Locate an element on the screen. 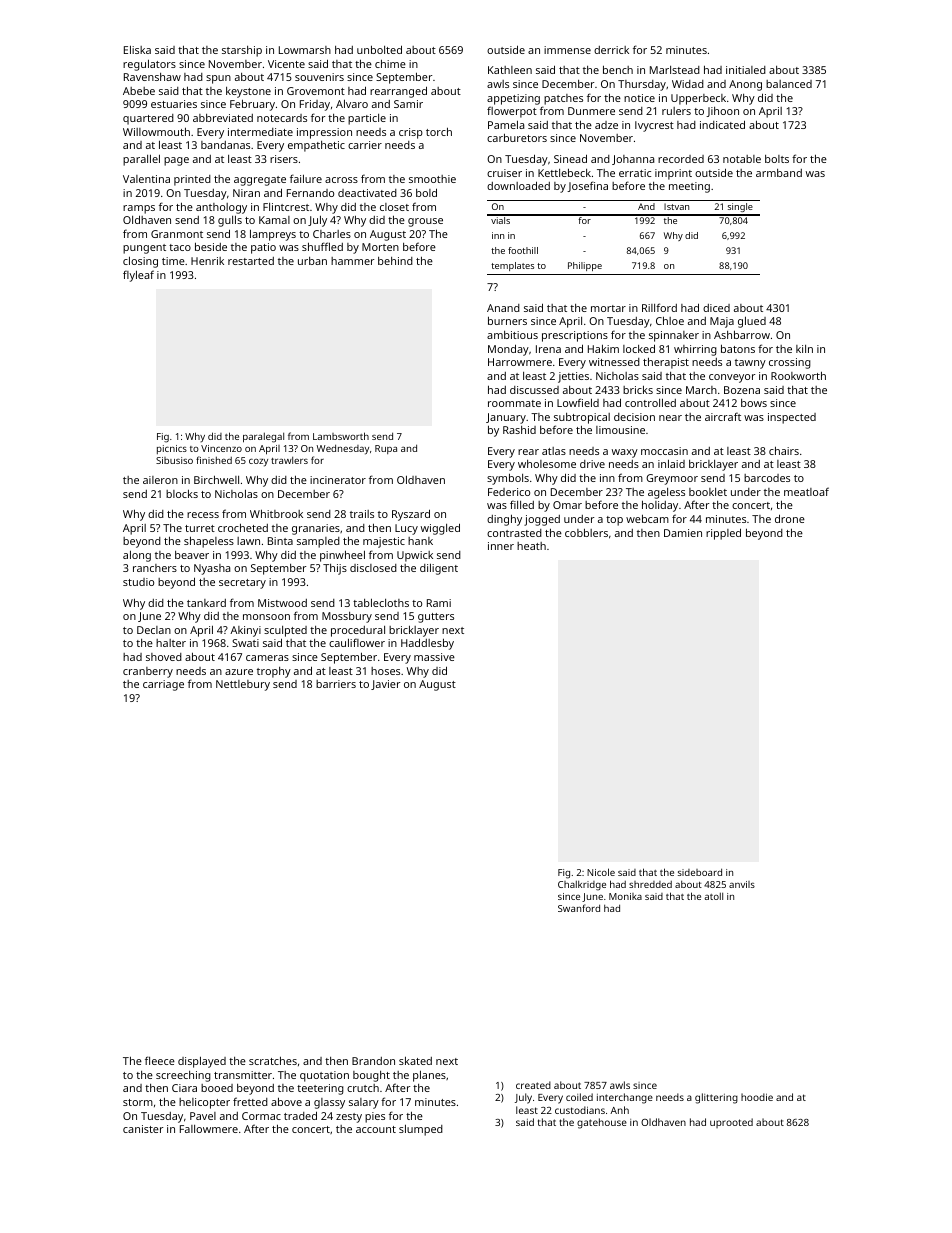 The image size is (952, 1233). balanced is located at coordinates (789, 84).
